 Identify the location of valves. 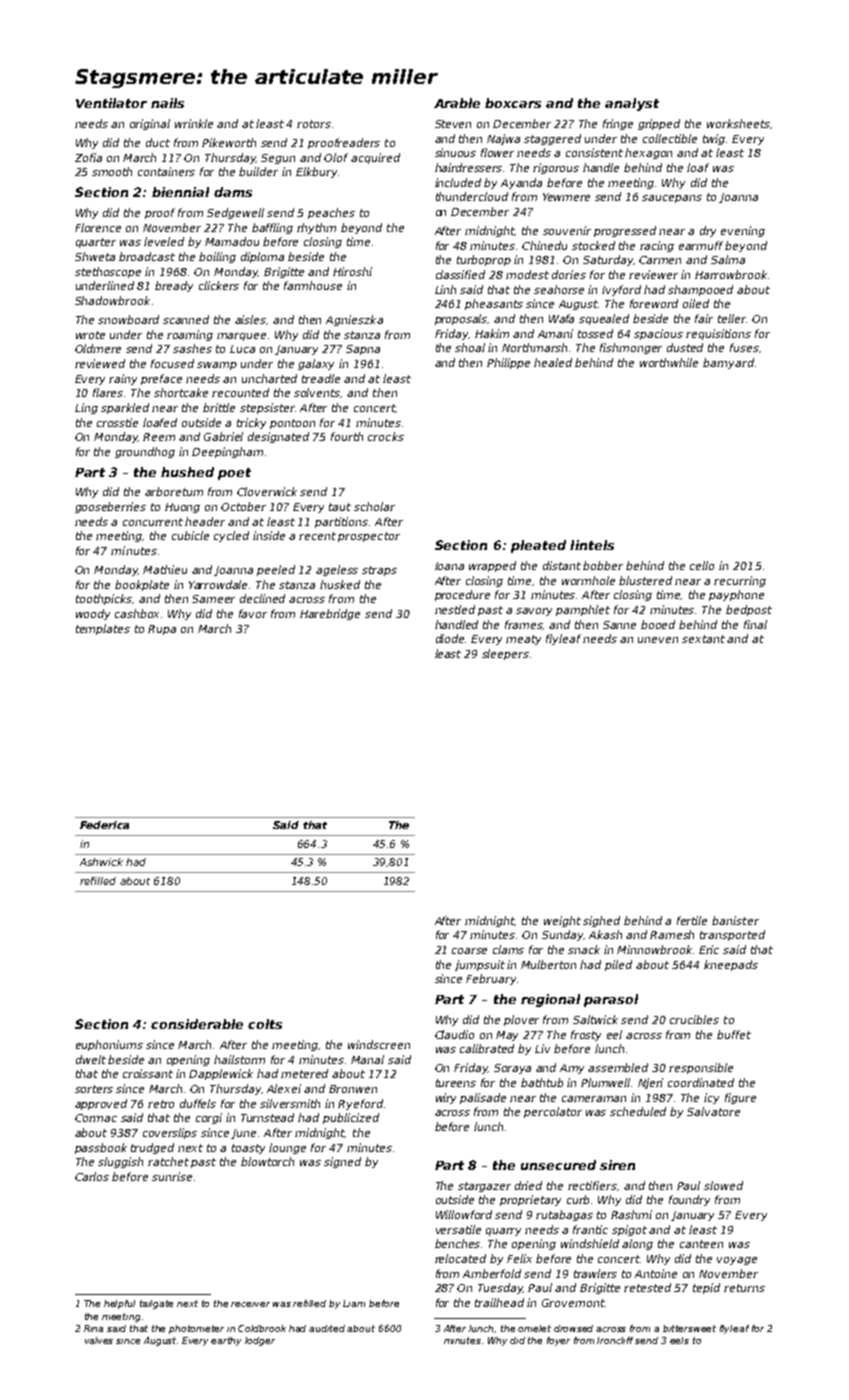
(99, 1340).
